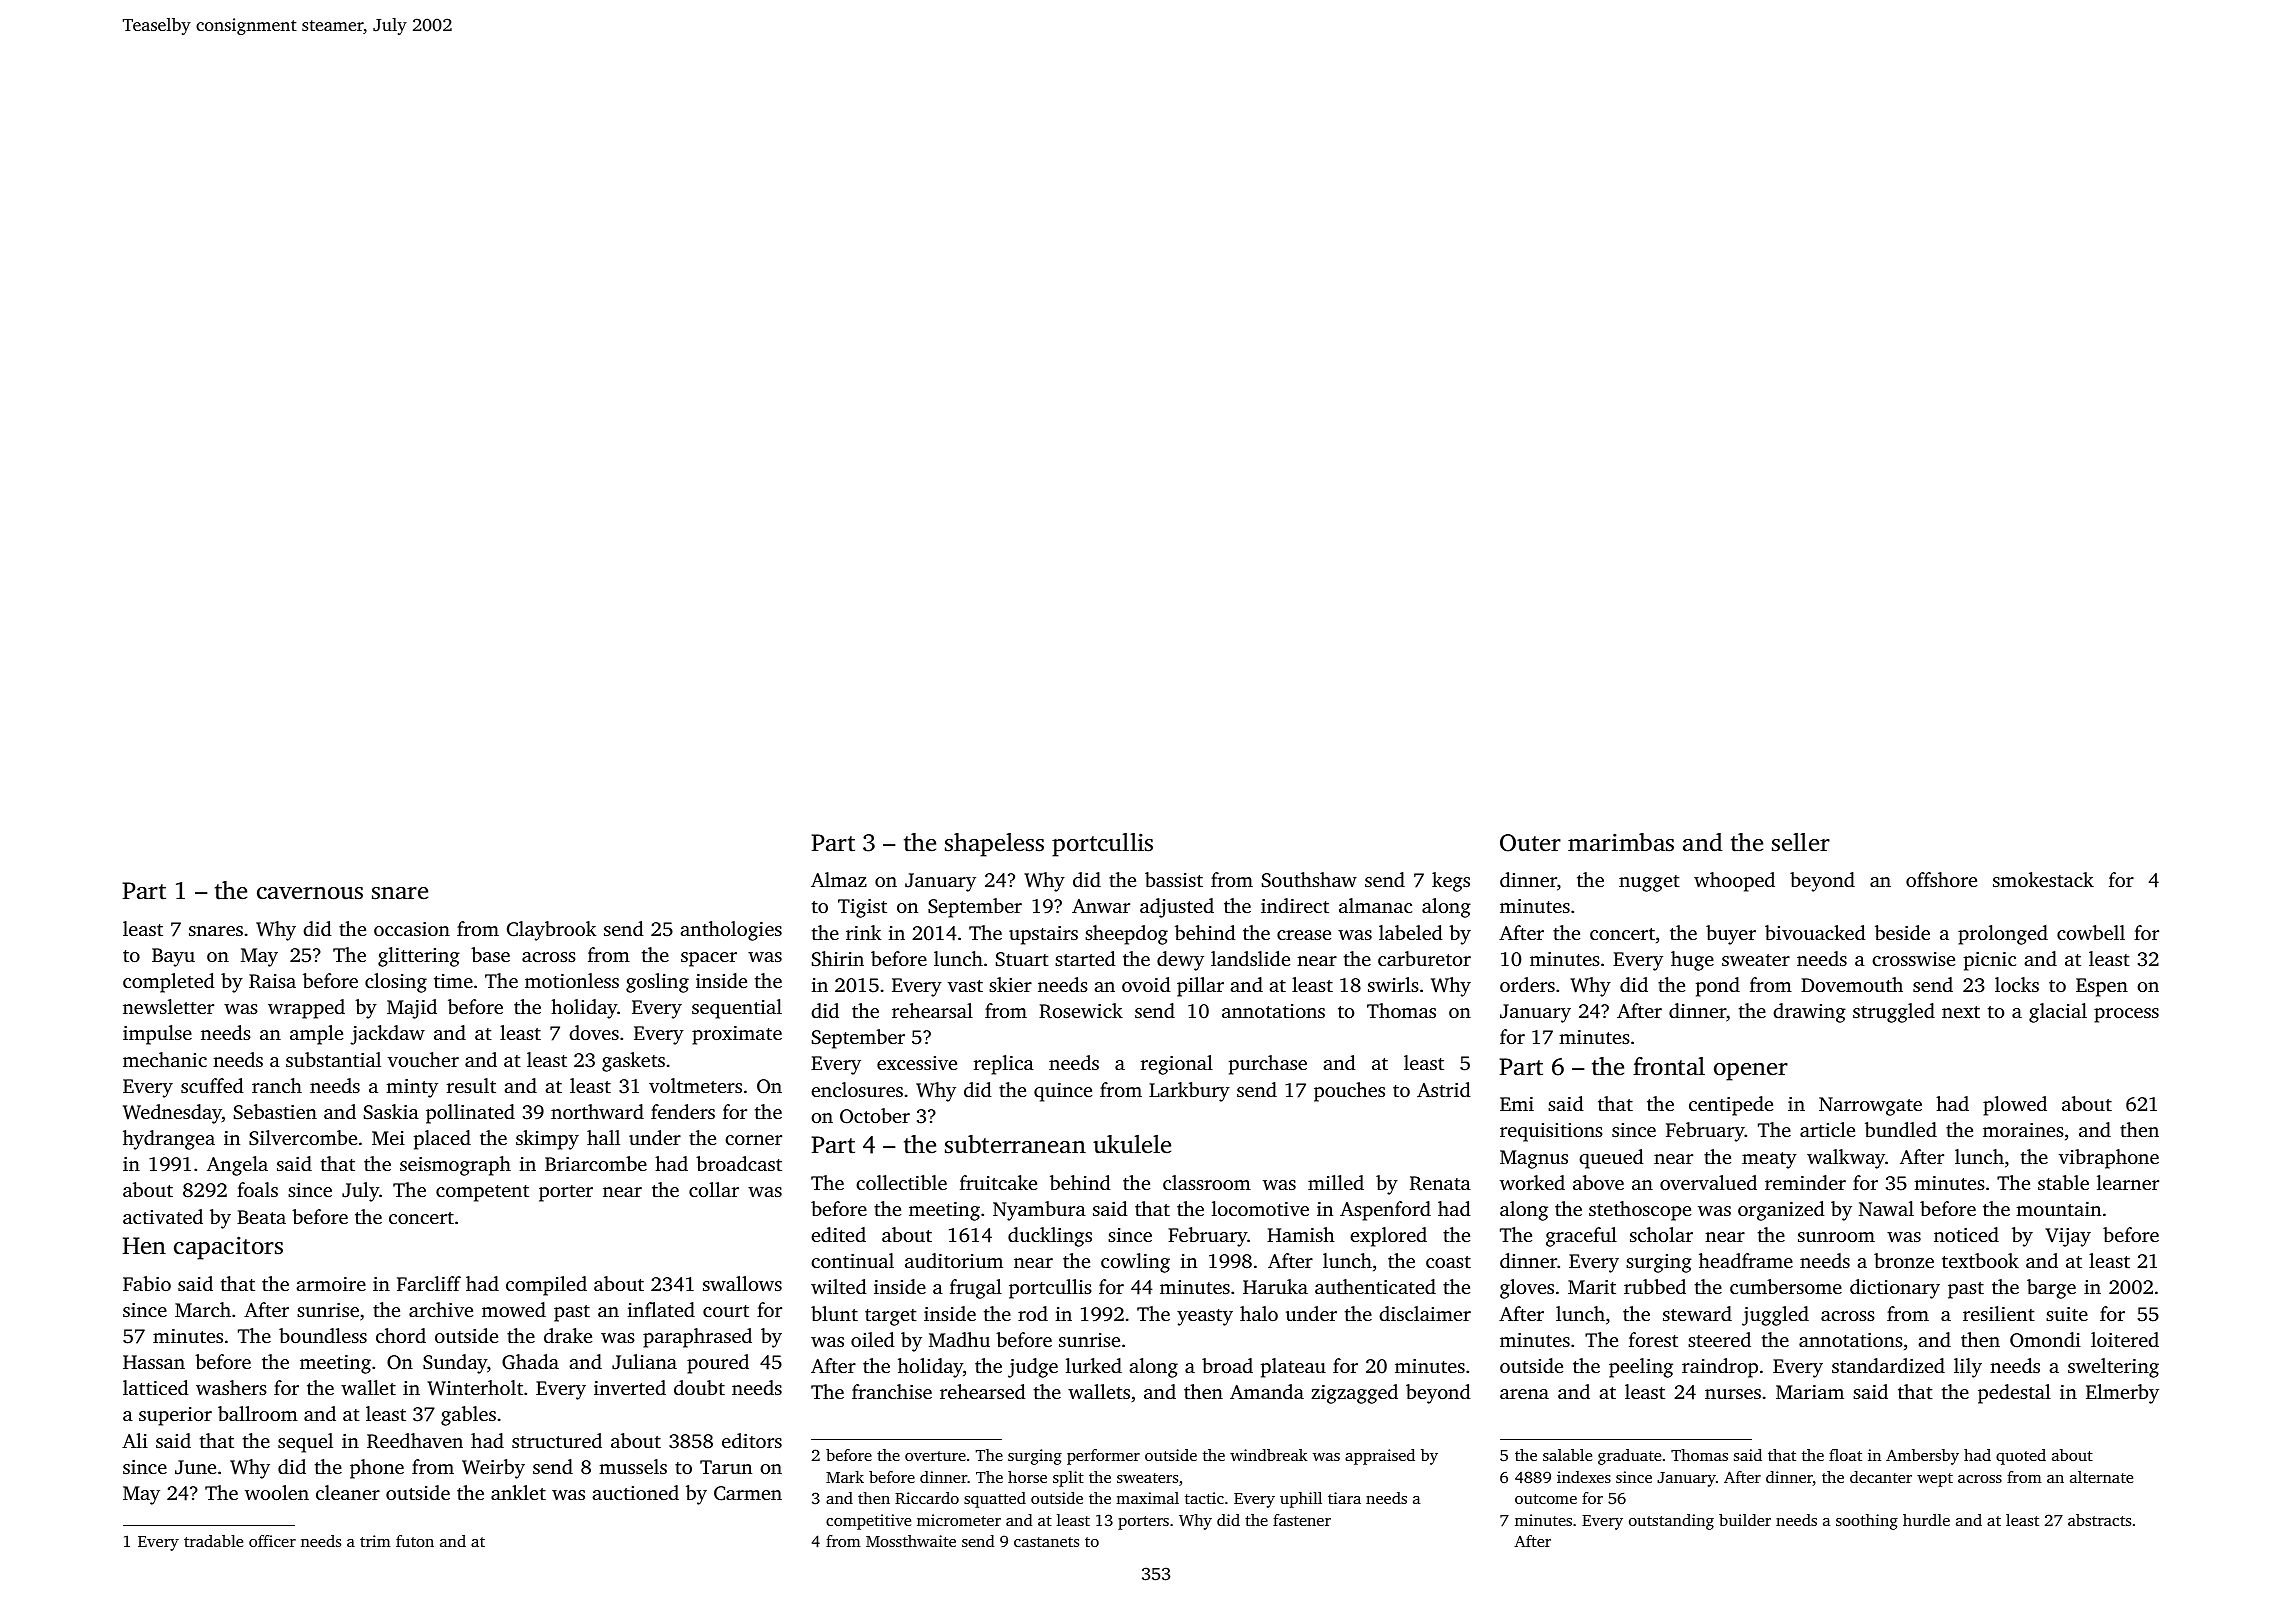 The width and height of the image is (2282, 1614). I want to click on marimbas, so click(1621, 842).
